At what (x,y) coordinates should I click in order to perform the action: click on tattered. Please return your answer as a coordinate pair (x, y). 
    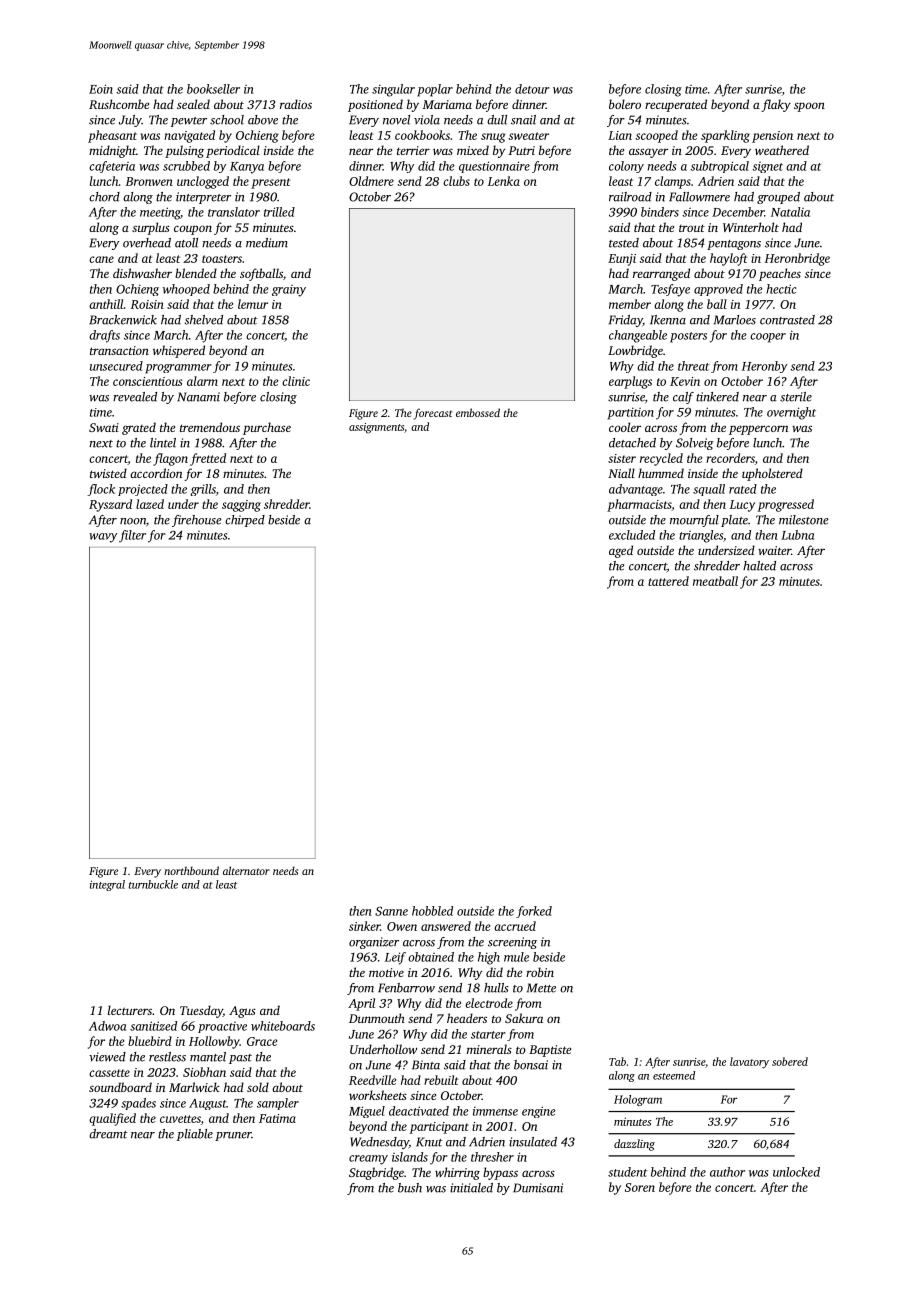
    Looking at the image, I should click on (668, 581).
